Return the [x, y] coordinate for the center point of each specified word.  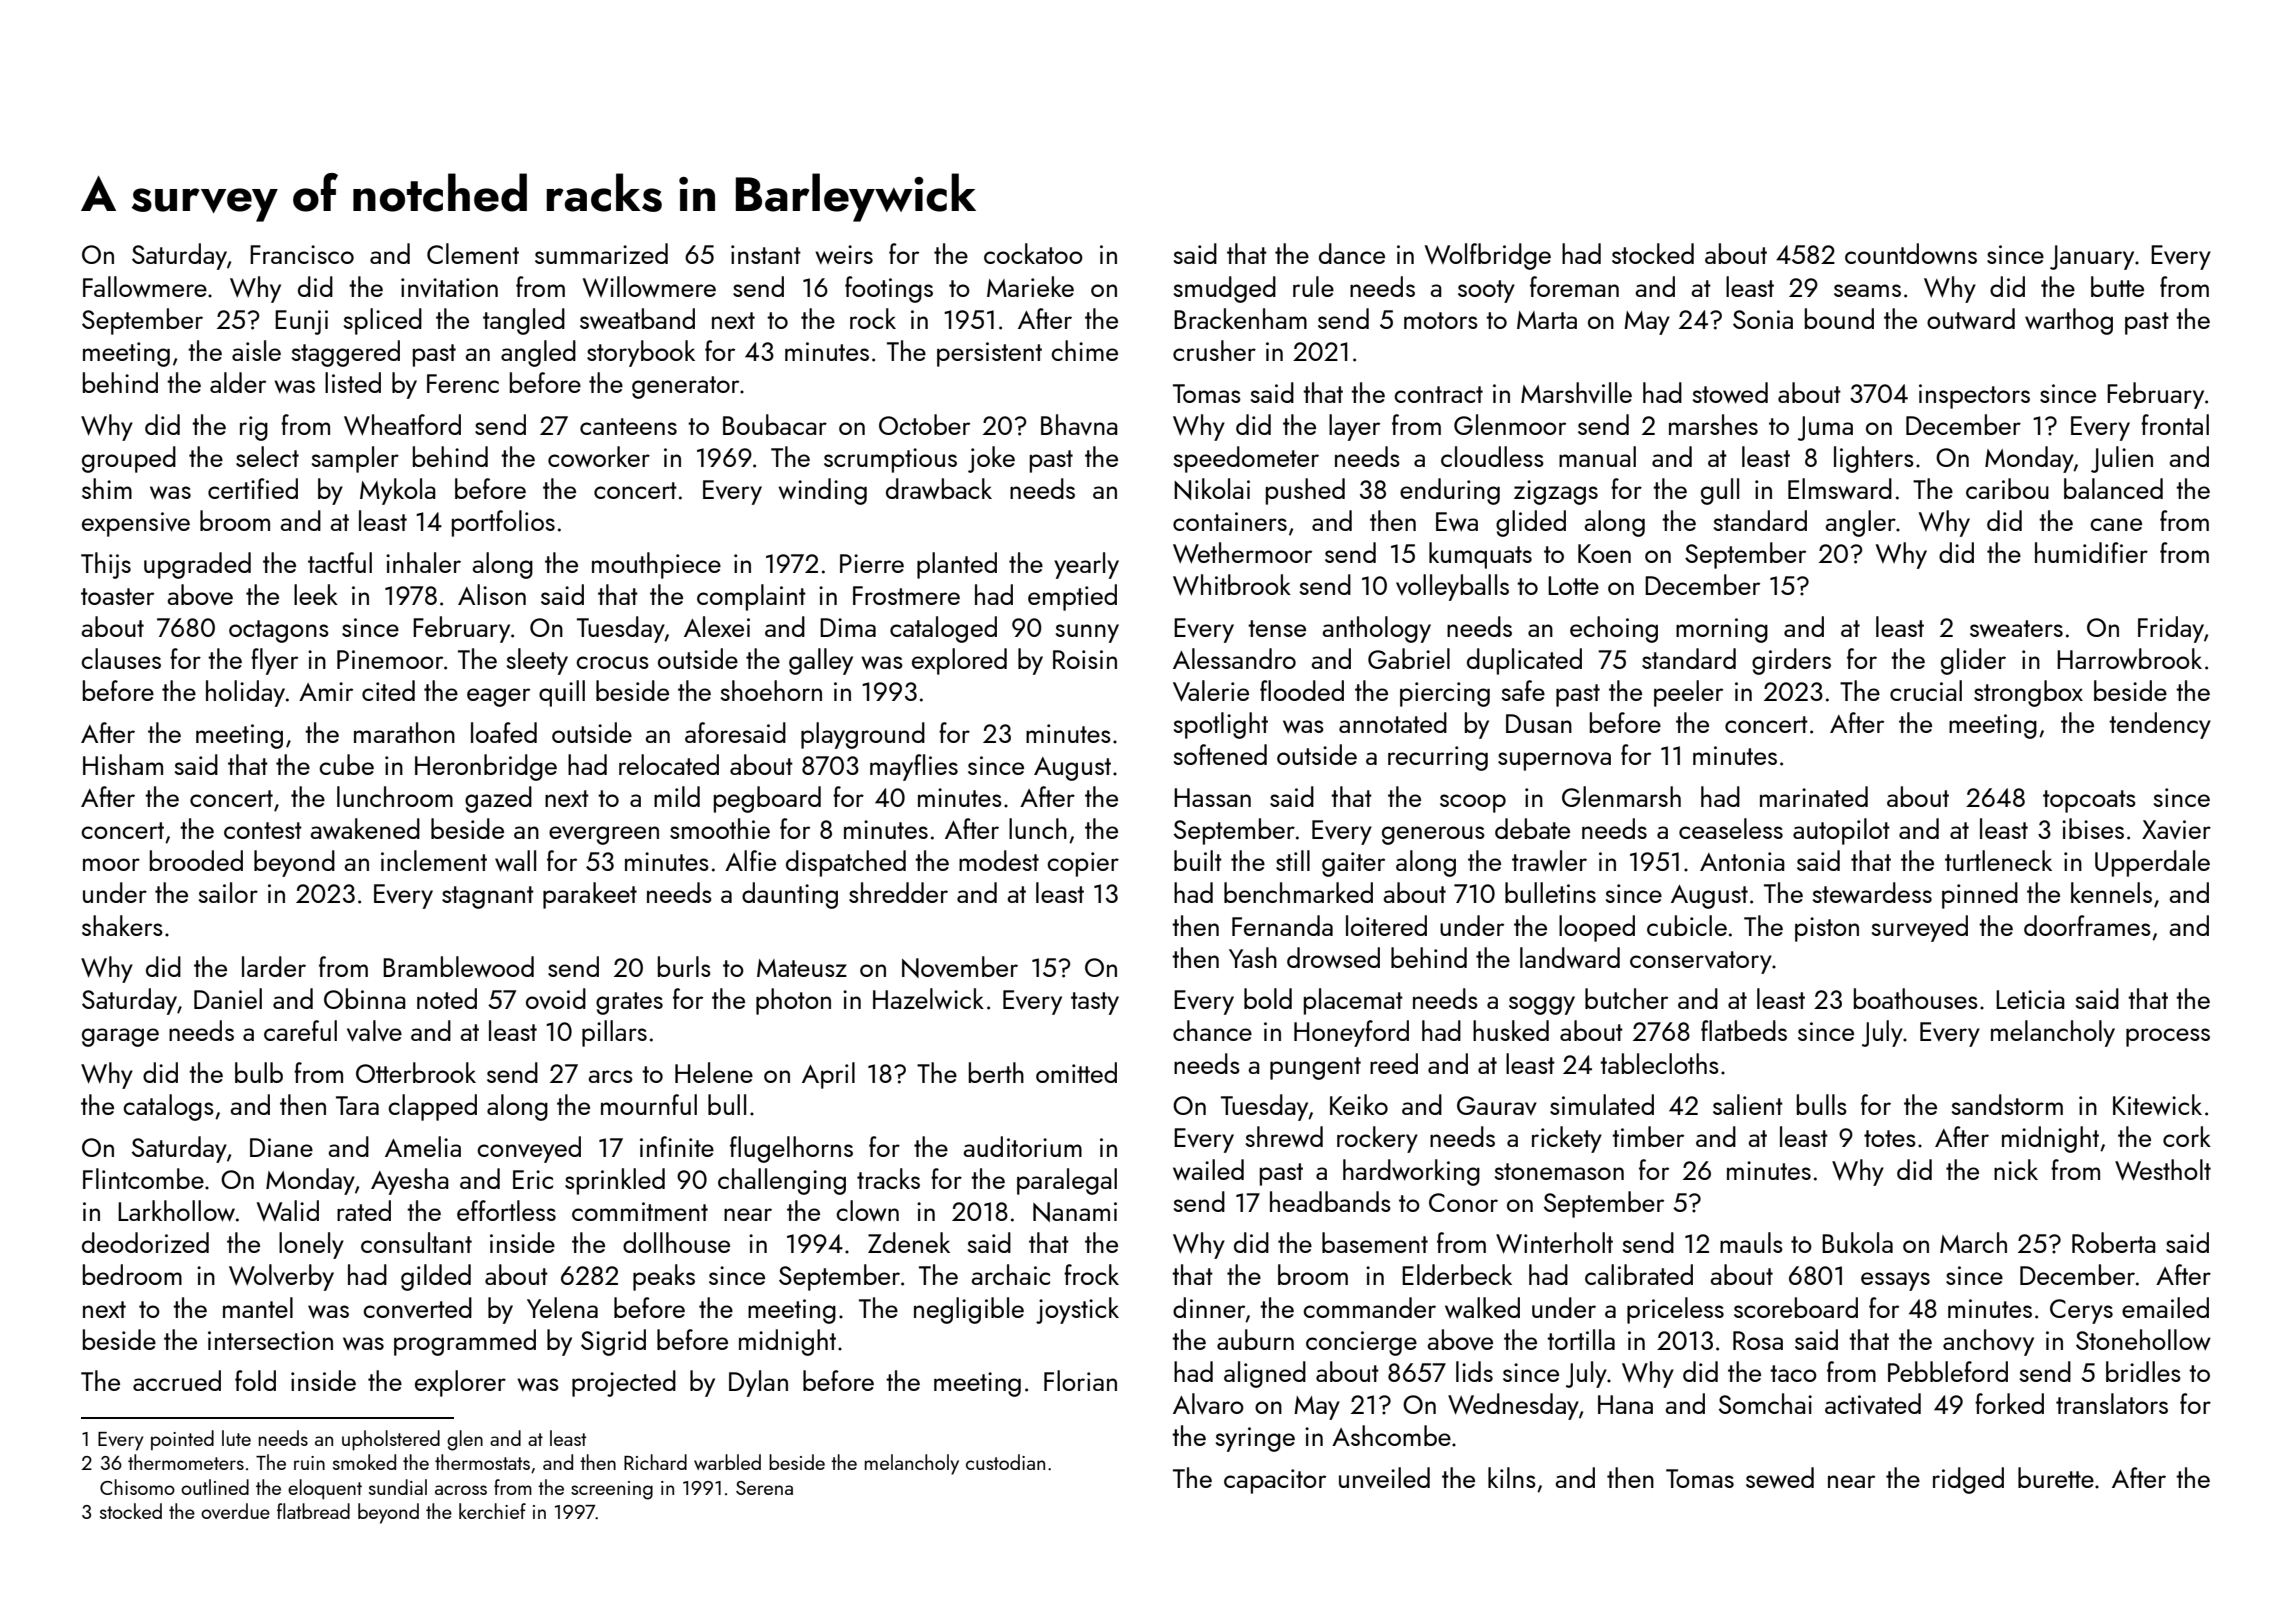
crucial [1926, 690]
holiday [245, 693]
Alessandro [1234, 658]
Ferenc [463, 383]
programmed [465, 1342]
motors [1441, 320]
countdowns [1911, 254]
